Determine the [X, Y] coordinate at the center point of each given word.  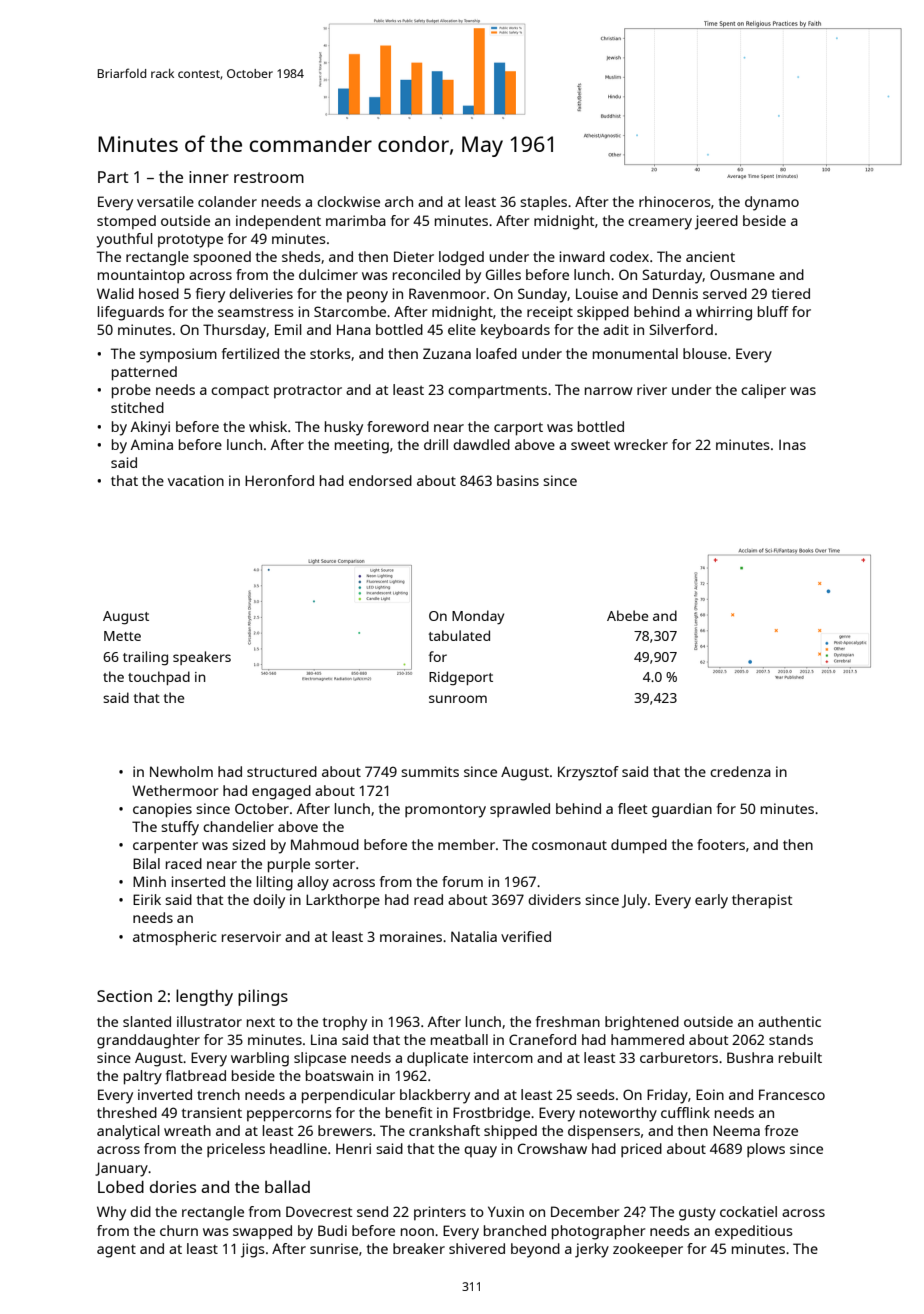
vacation [196, 480]
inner [209, 177]
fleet [633, 808]
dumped [639, 846]
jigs [253, 1250]
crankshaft [444, 1130]
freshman [568, 1021]
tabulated [459, 635]
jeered [716, 222]
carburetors [679, 1057]
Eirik [147, 899]
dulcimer [328, 274]
